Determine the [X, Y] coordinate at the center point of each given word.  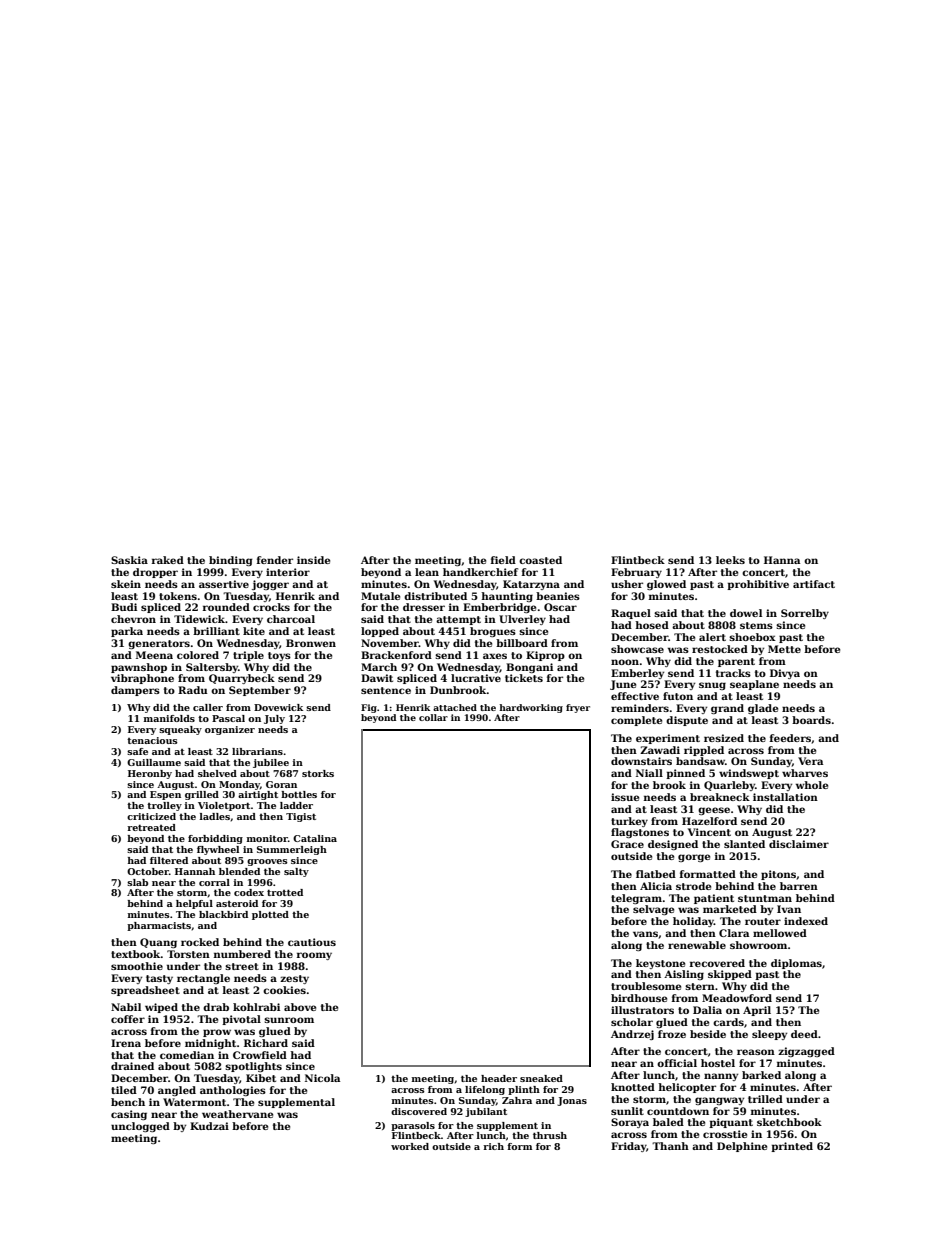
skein [126, 584]
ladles [215, 816]
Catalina [315, 838]
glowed [666, 585]
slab [137, 882]
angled [177, 1091]
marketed [730, 909]
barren [799, 886]
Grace [627, 844]
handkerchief [480, 572]
